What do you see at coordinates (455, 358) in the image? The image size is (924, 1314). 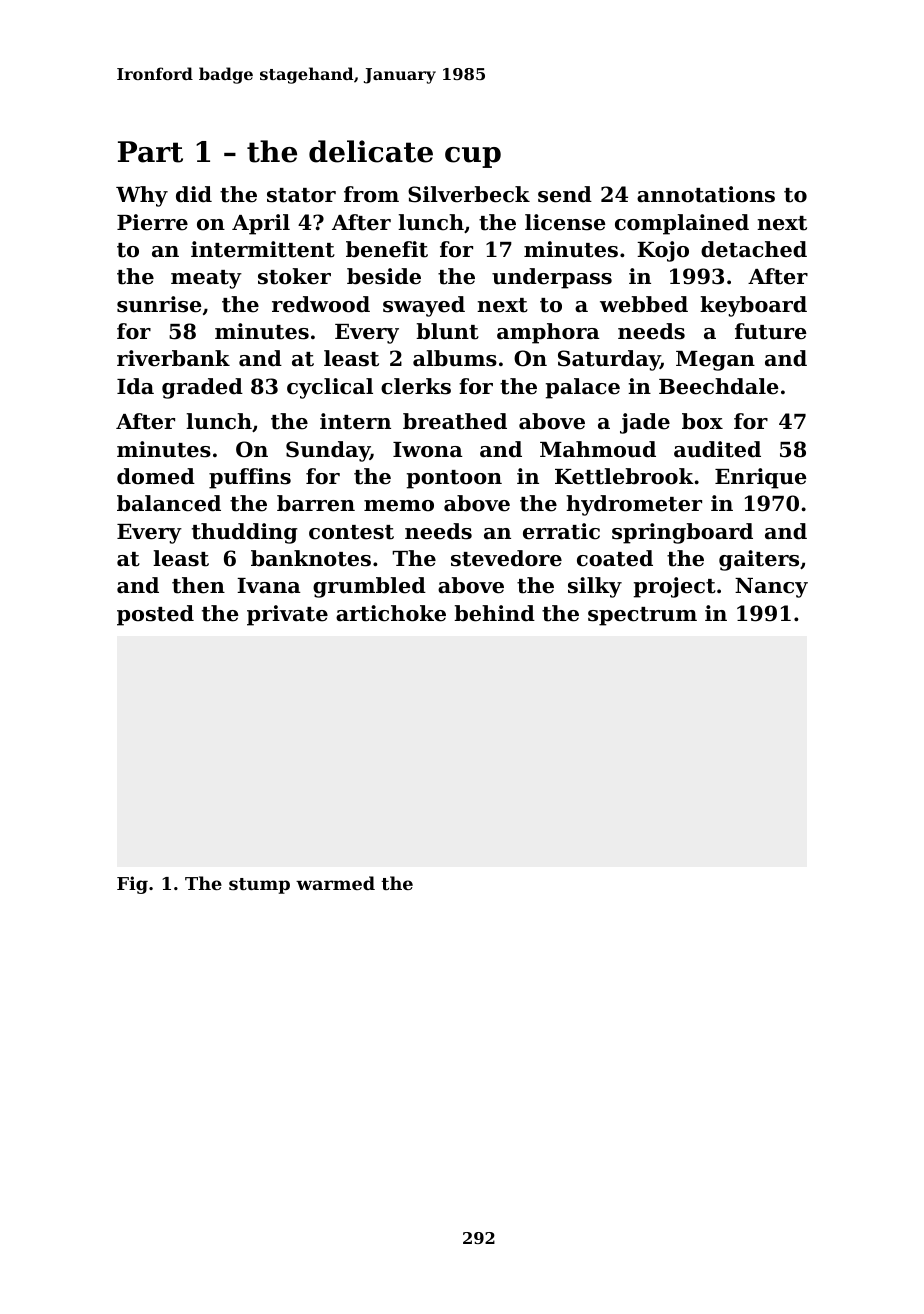 I see `albums` at bounding box center [455, 358].
